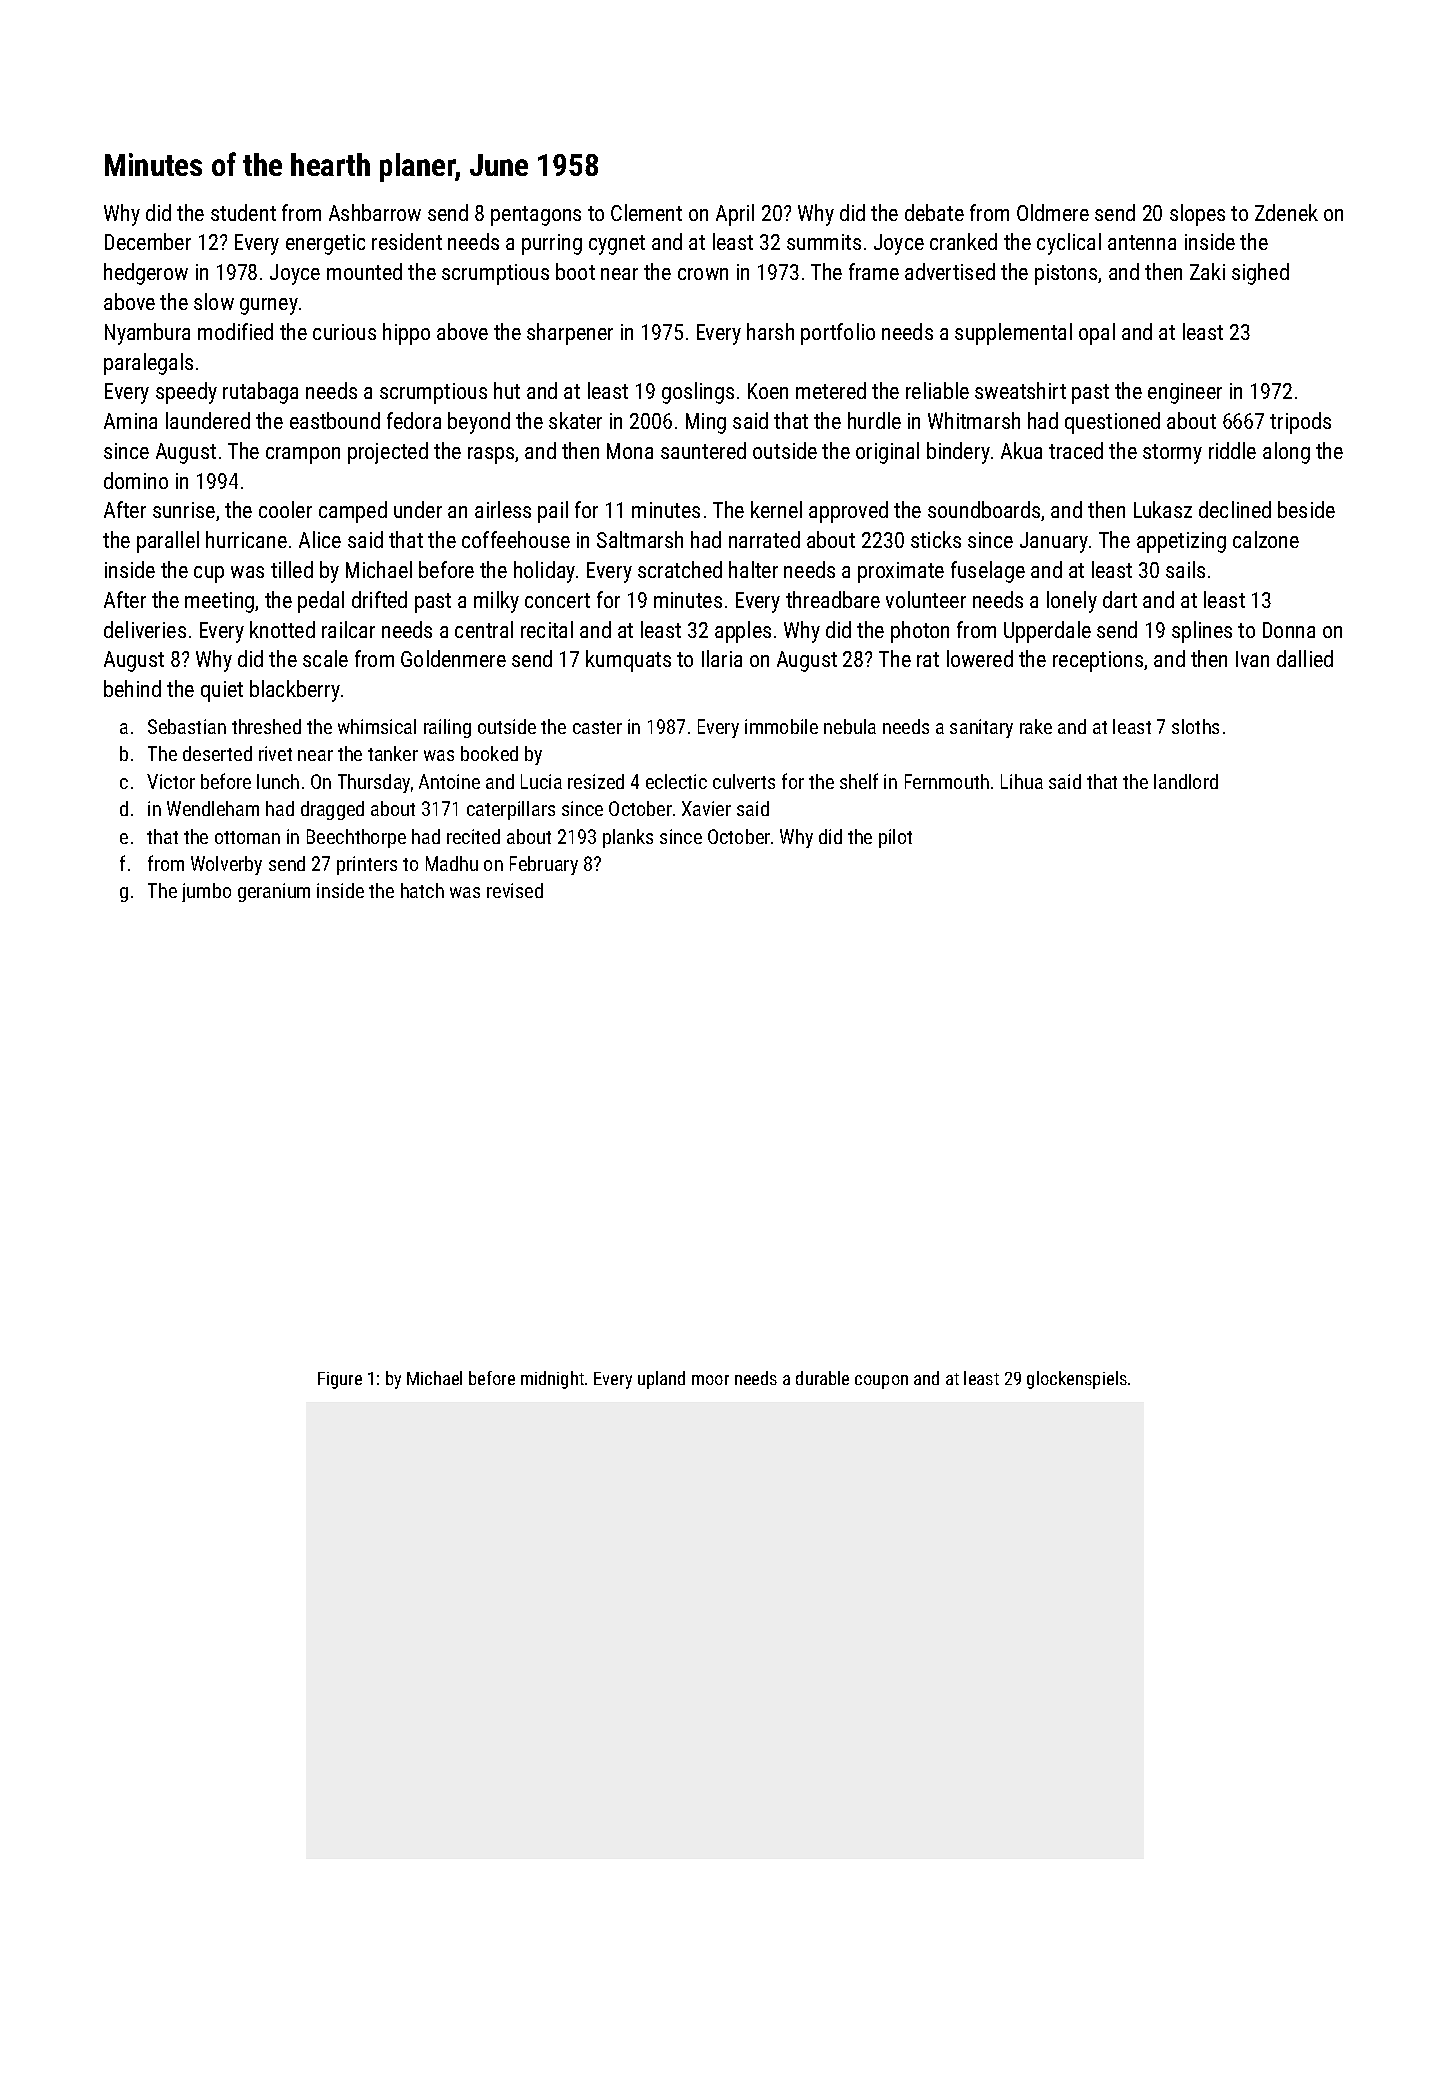 The height and width of the screenshot is (2100, 1450). I want to click on recital, so click(547, 629).
